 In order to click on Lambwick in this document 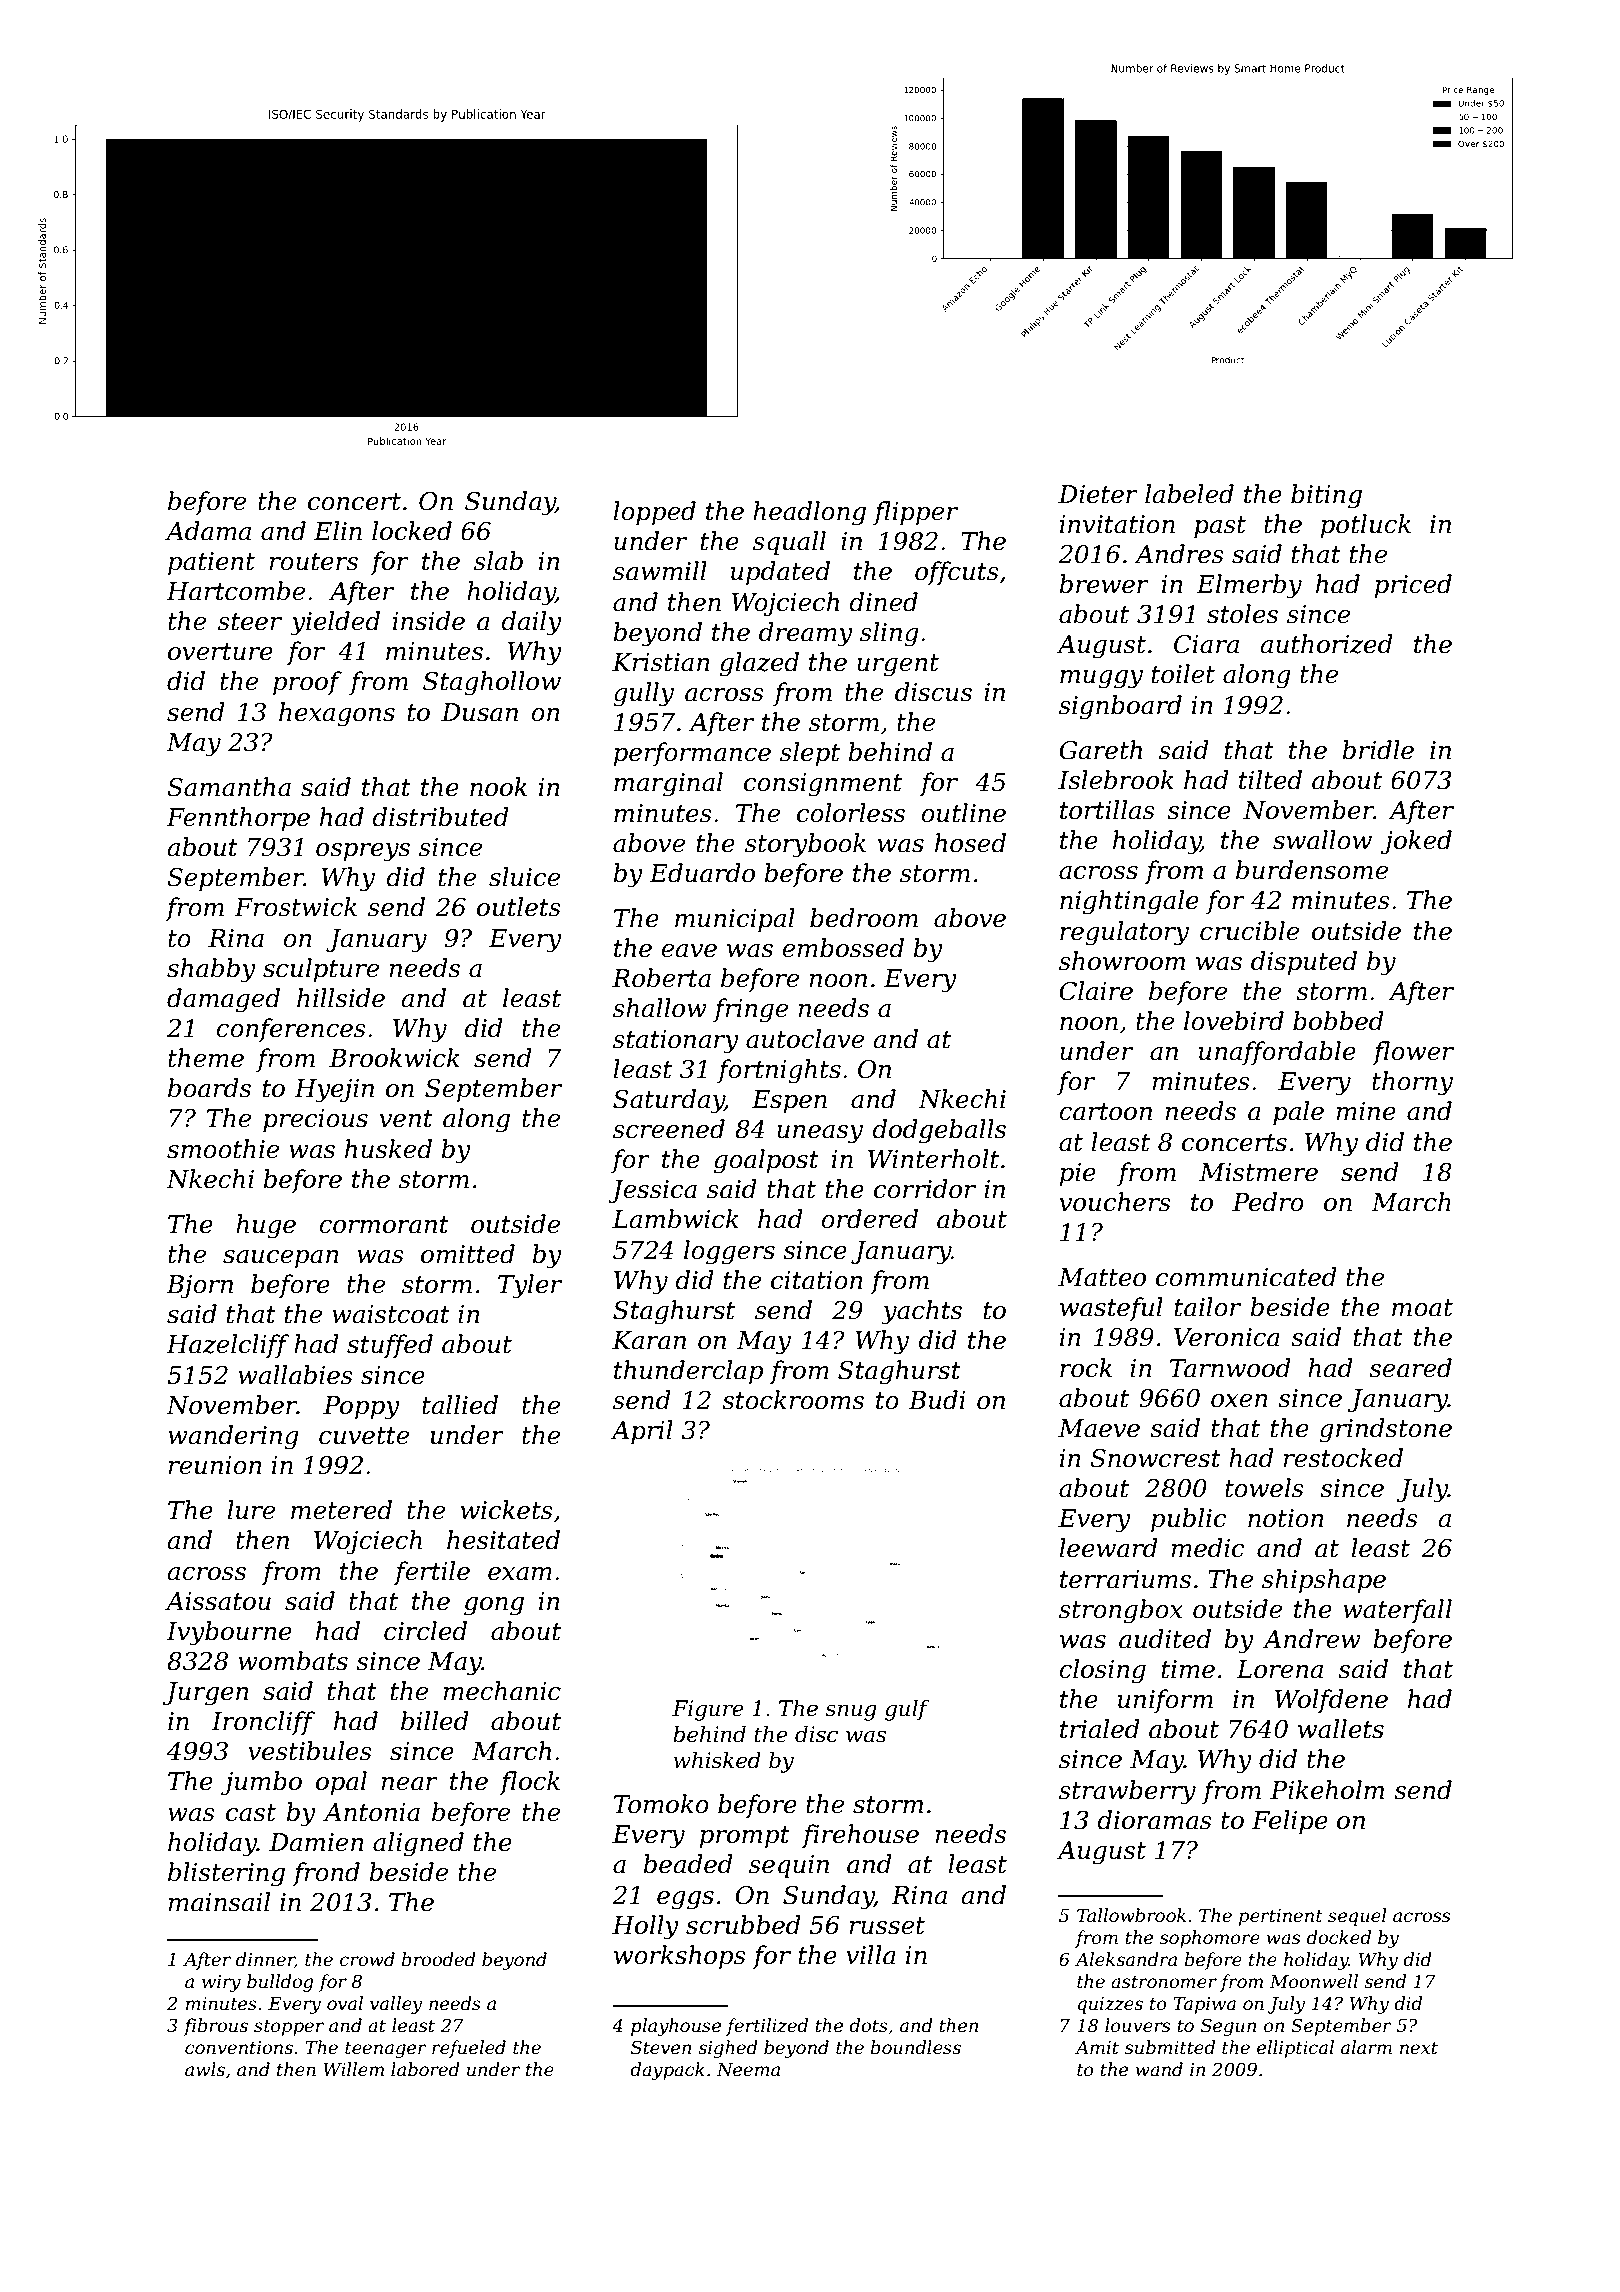, I will do `click(675, 1219)`.
